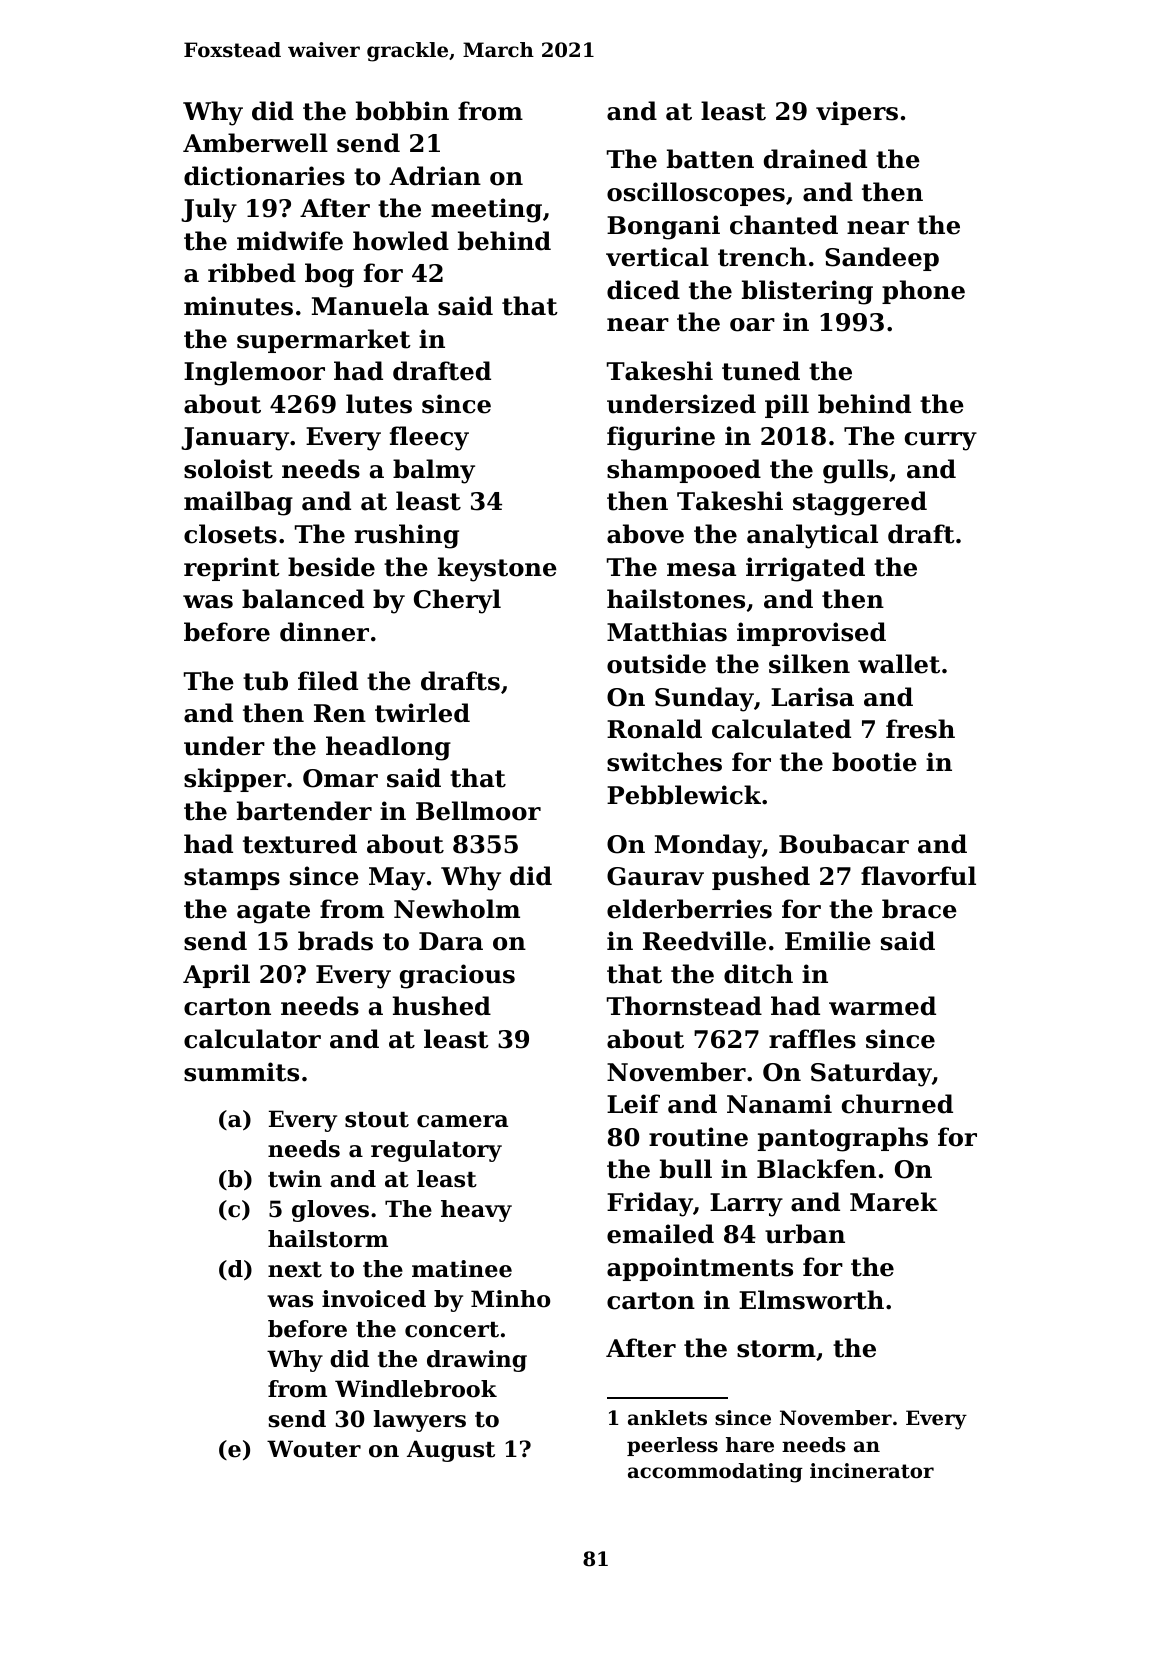  I want to click on curry, so click(941, 441).
